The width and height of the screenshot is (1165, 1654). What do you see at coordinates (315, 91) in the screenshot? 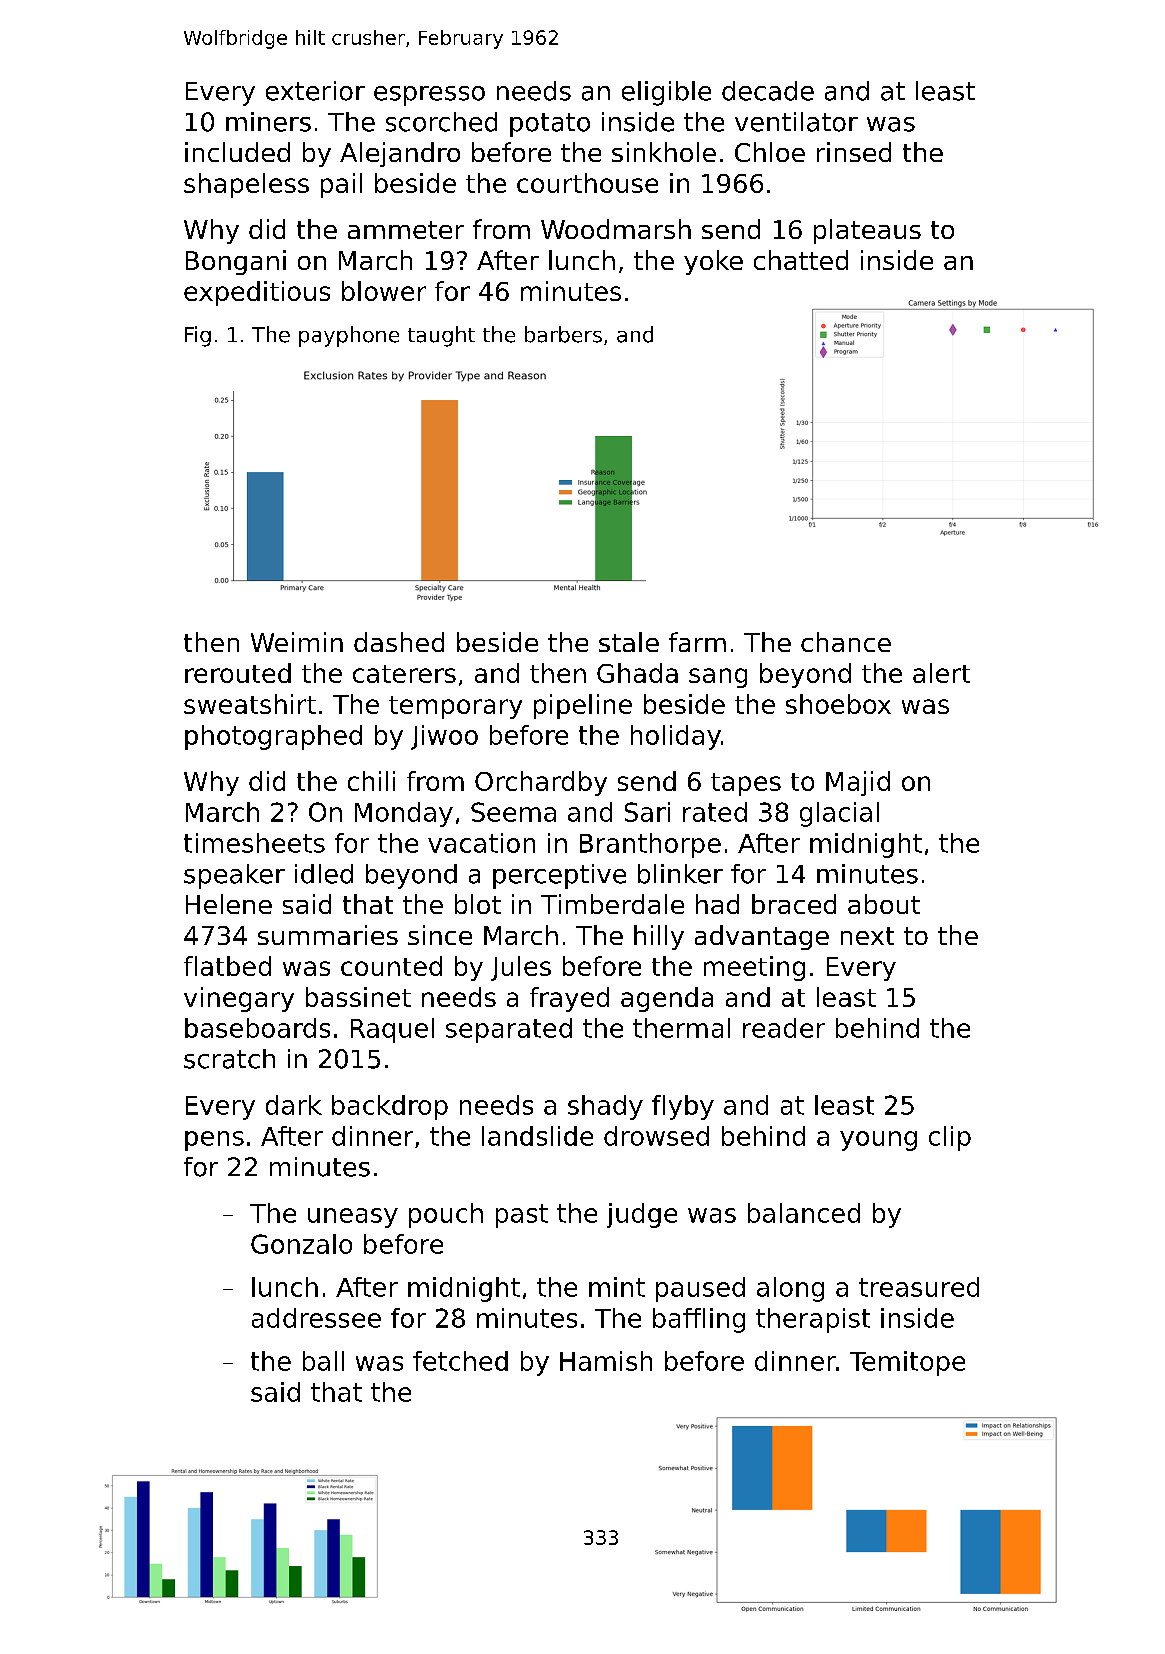
I see `exterior` at bounding box center [315, 91].
